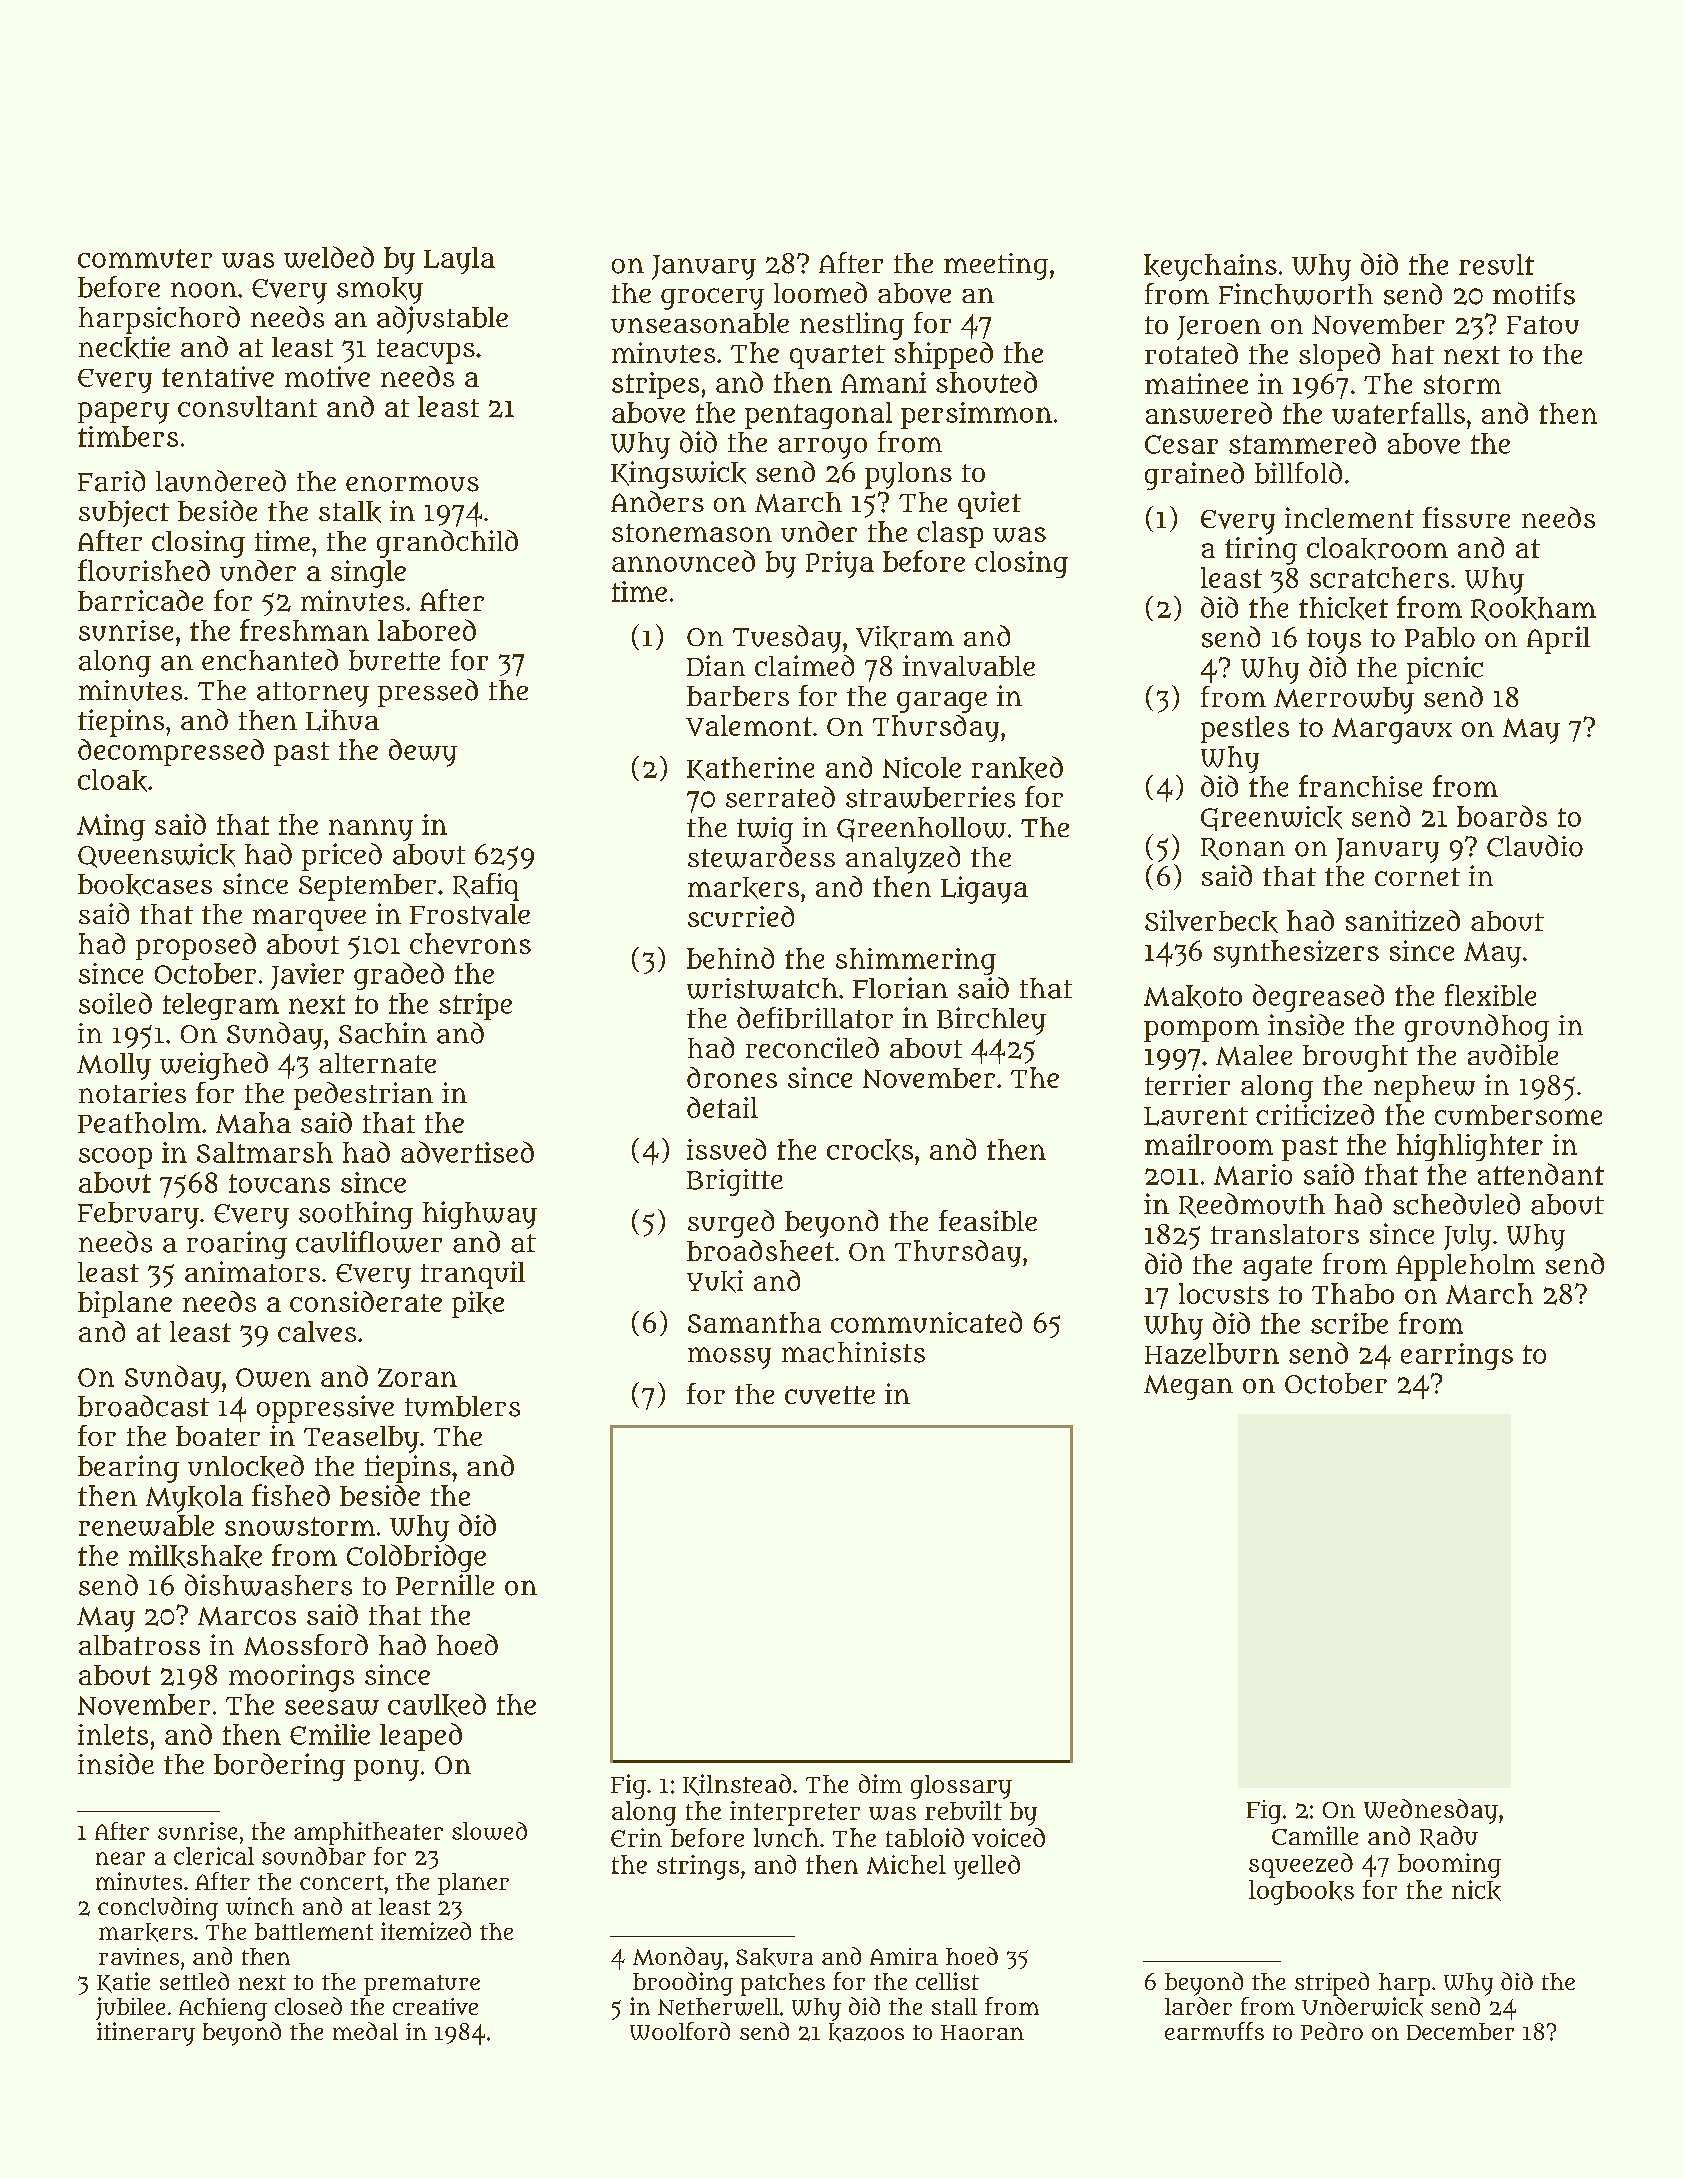 The width and height of the page is (1683, 2178). Describe the element at coordinates (870, 1150) in the page. I see `crocks` at that location.
